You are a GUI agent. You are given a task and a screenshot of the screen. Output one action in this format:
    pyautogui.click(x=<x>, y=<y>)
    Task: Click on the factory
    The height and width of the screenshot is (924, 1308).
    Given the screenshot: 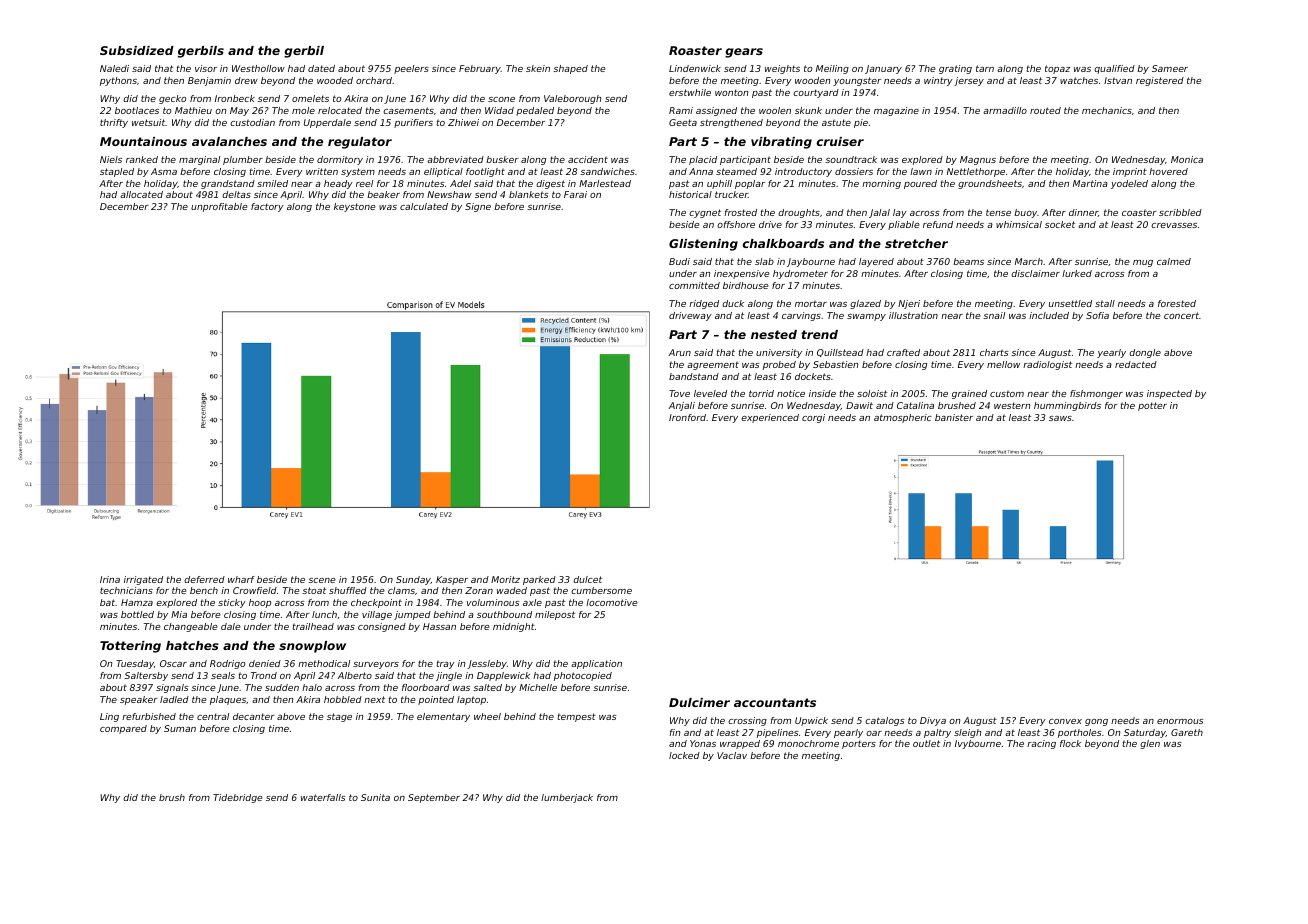 What is the action you would take?
    pyautogui.click(x=267, y=207)
